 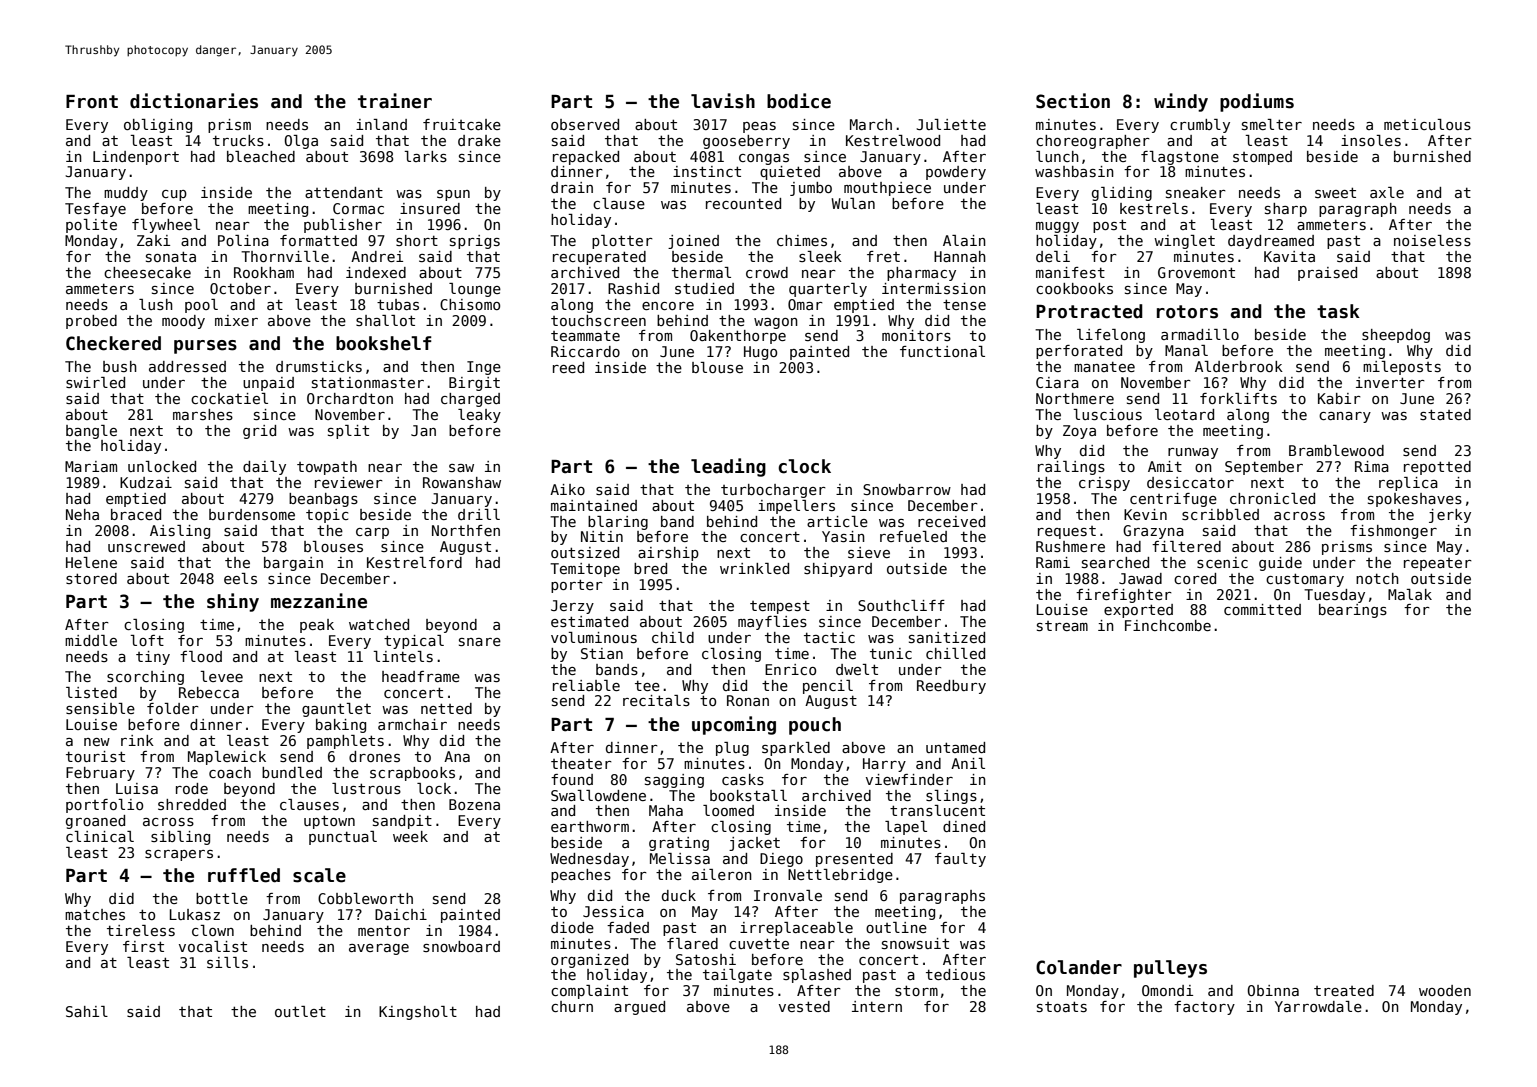 What do you see at coordinates (421, 676) in the screenshot?
I see `headframe` at bounding box center [421, 676].
